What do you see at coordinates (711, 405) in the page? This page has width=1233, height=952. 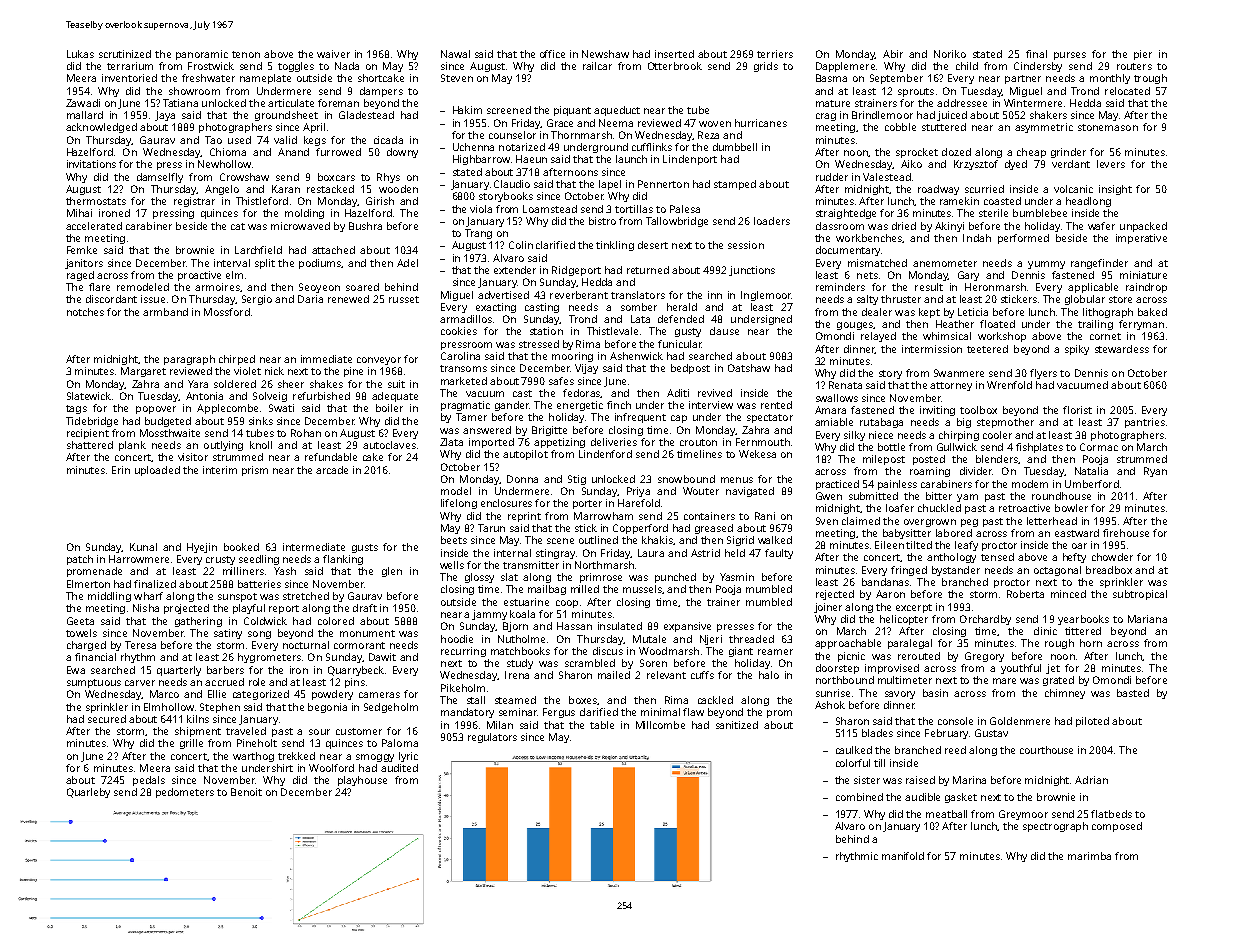 I see `interview` at bounding box center [711, 405].
